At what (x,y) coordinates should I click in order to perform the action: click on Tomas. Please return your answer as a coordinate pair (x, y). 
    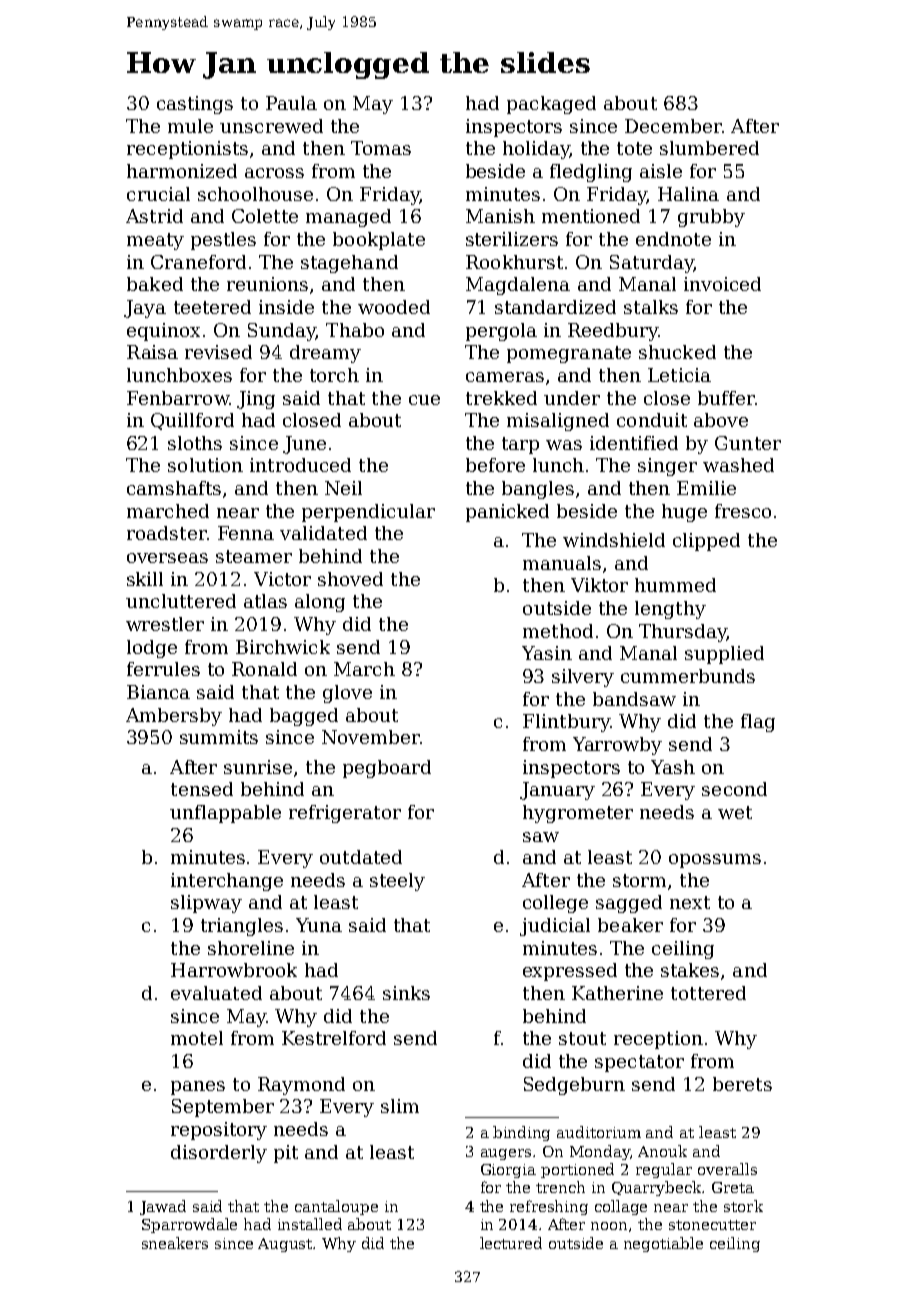
    Looking at the image, I should click on (381, 148).
